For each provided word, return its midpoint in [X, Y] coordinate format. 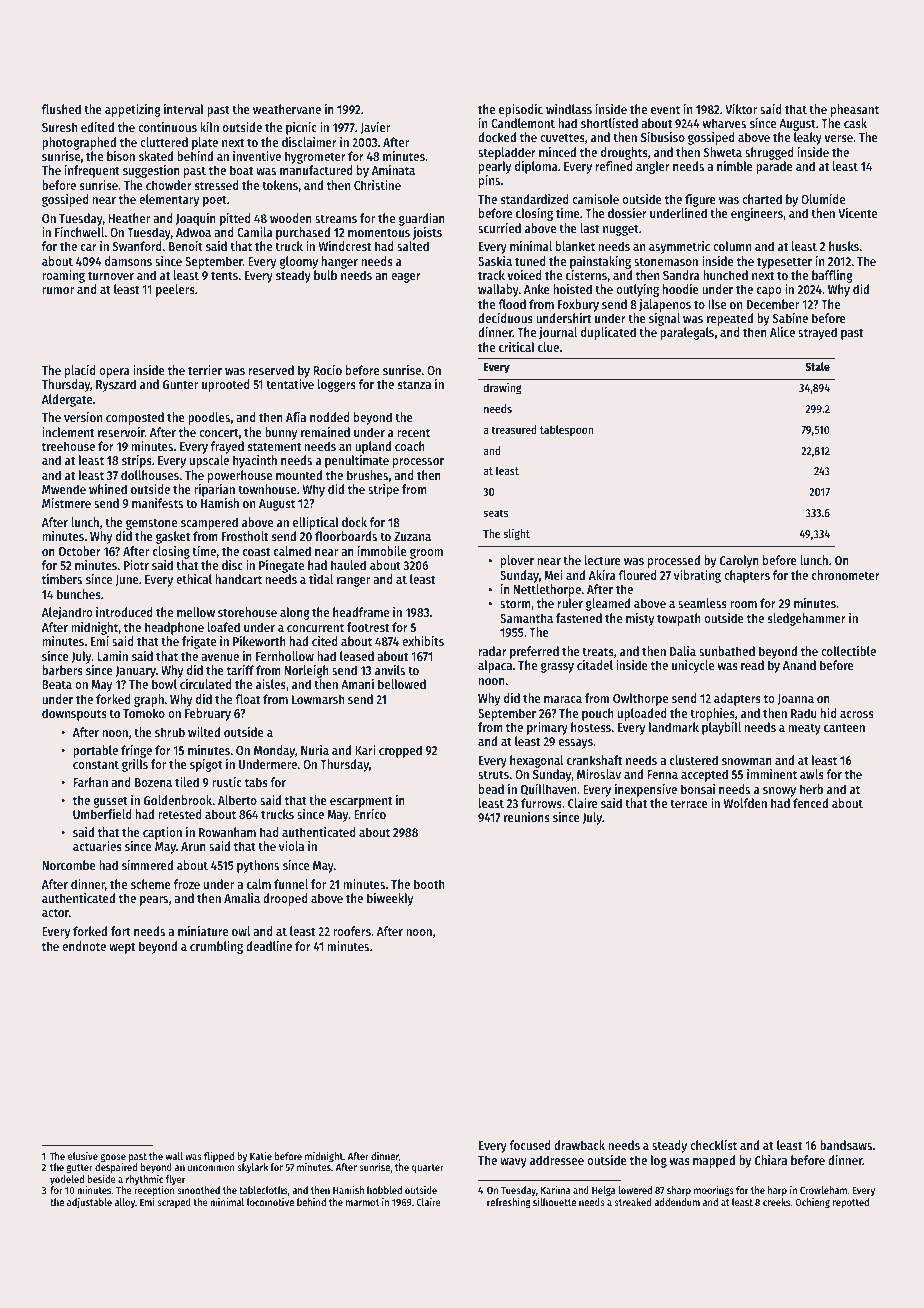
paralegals [687, 333]
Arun [193, 846]
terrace [689, 803]
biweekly [390, 899]
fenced [810, 803]
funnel [291, 884]
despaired [116, 1168]
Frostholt [245, 536]
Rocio [327, 370]
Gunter [180, 384]
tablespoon [567, 431]
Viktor [741, 109]
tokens [280, 185]
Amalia [242, 898]
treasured [514, 429]
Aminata [393, 170]
